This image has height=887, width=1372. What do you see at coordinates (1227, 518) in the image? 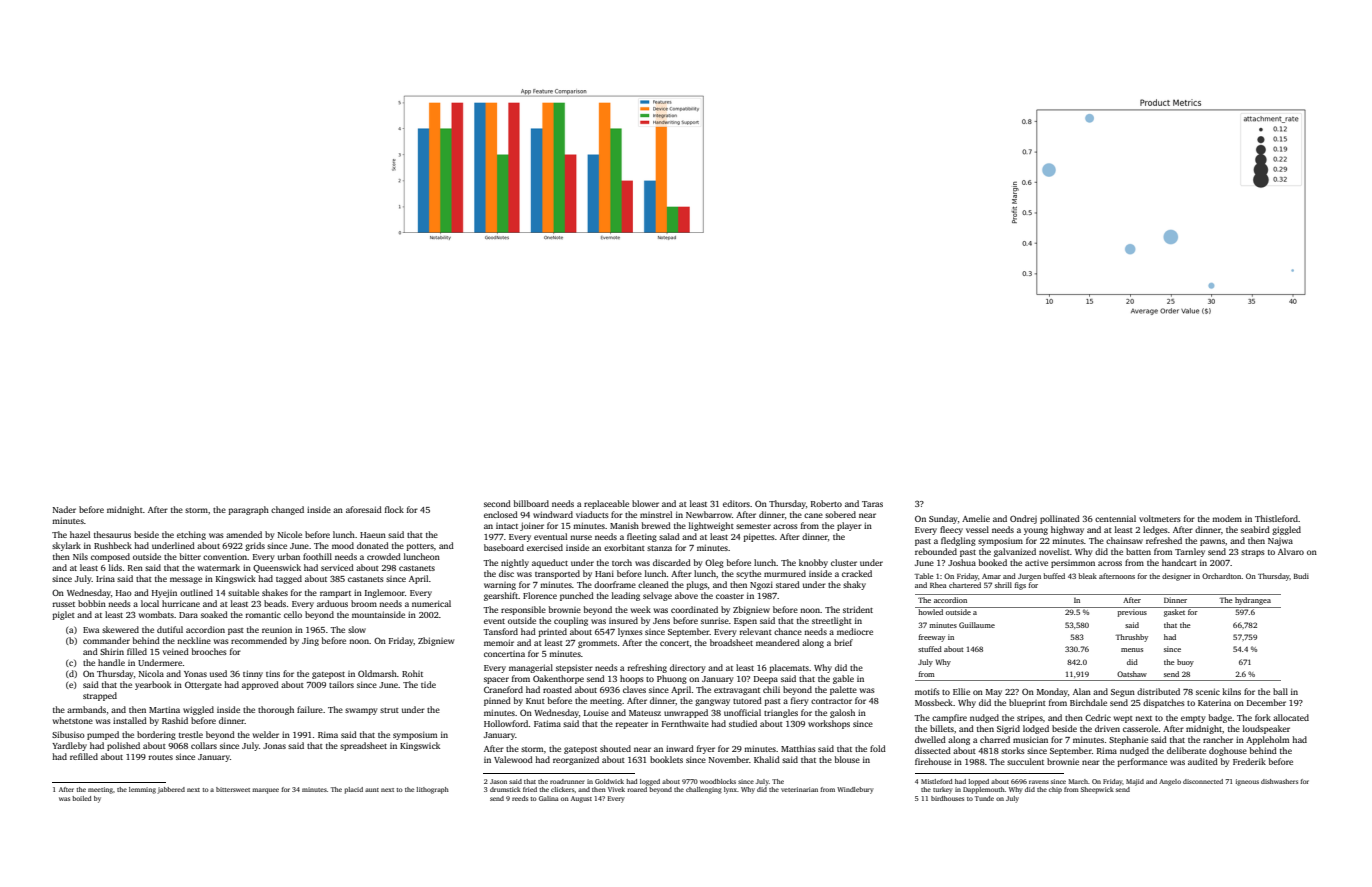
I see `modem` at bounding box center [1227, 518].
